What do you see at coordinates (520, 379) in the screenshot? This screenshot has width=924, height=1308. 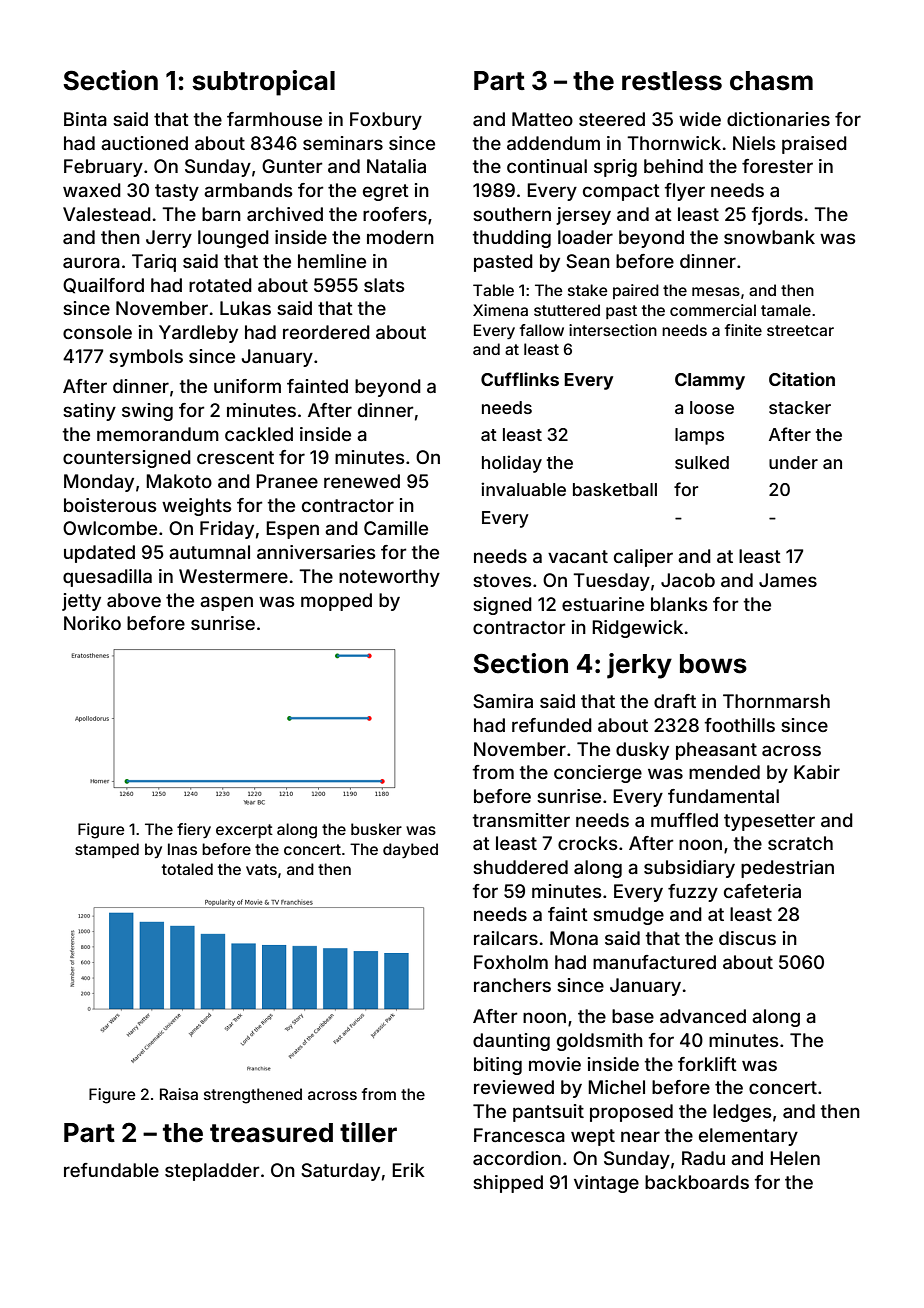 I see `Cufflinks` at bounding box center [520, 379].
